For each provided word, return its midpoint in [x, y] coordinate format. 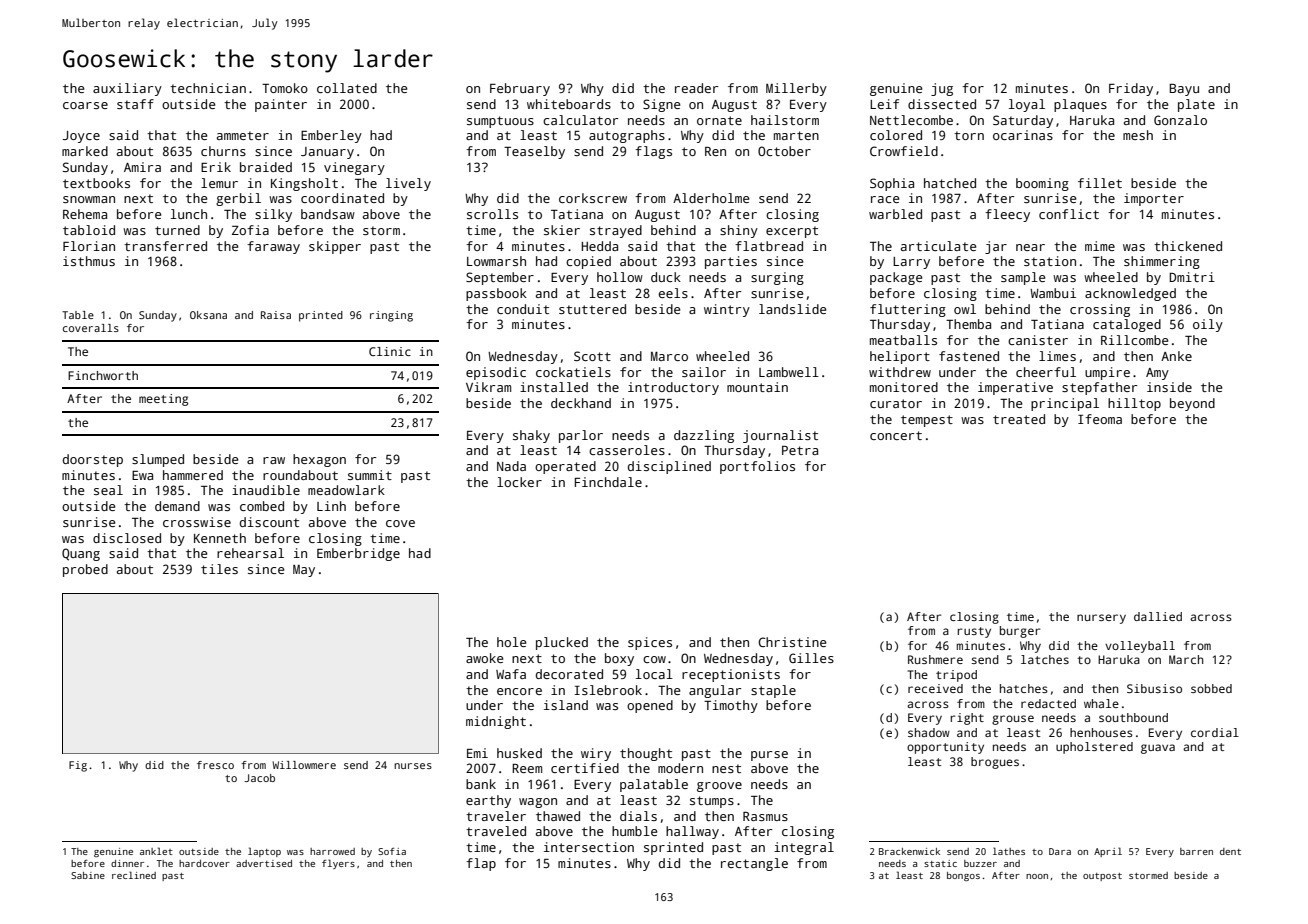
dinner [127, 863]
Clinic [390, 351]
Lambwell [789, 372]
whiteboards [569, 104]
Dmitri [1192, 277]
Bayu [1184, 90]
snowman [89, 199]
